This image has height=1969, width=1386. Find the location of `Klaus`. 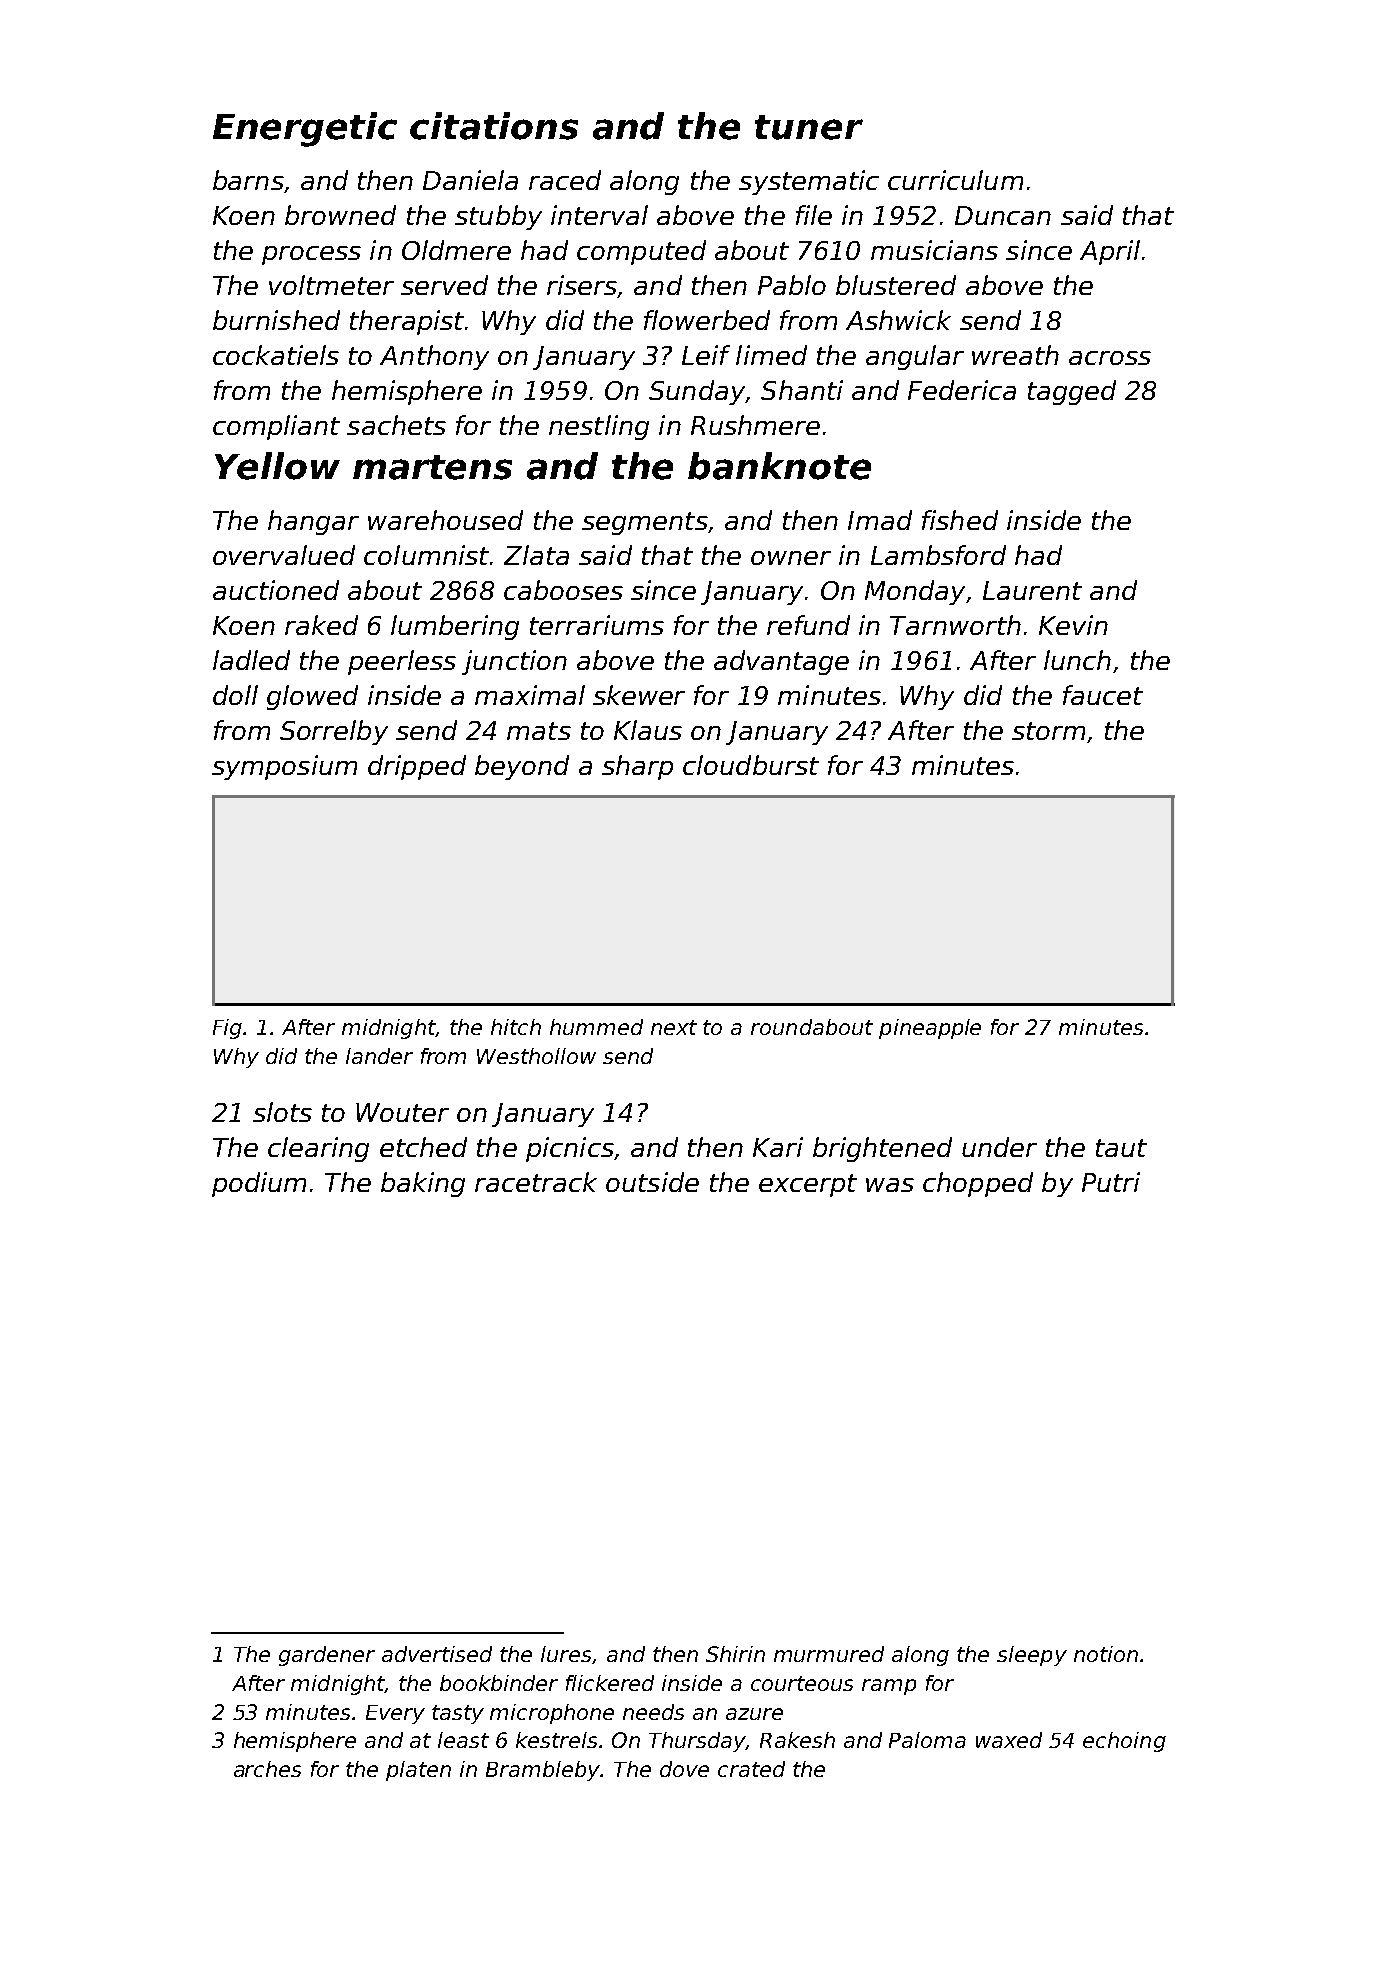

Klaus is located at coordinates (648, 730).
